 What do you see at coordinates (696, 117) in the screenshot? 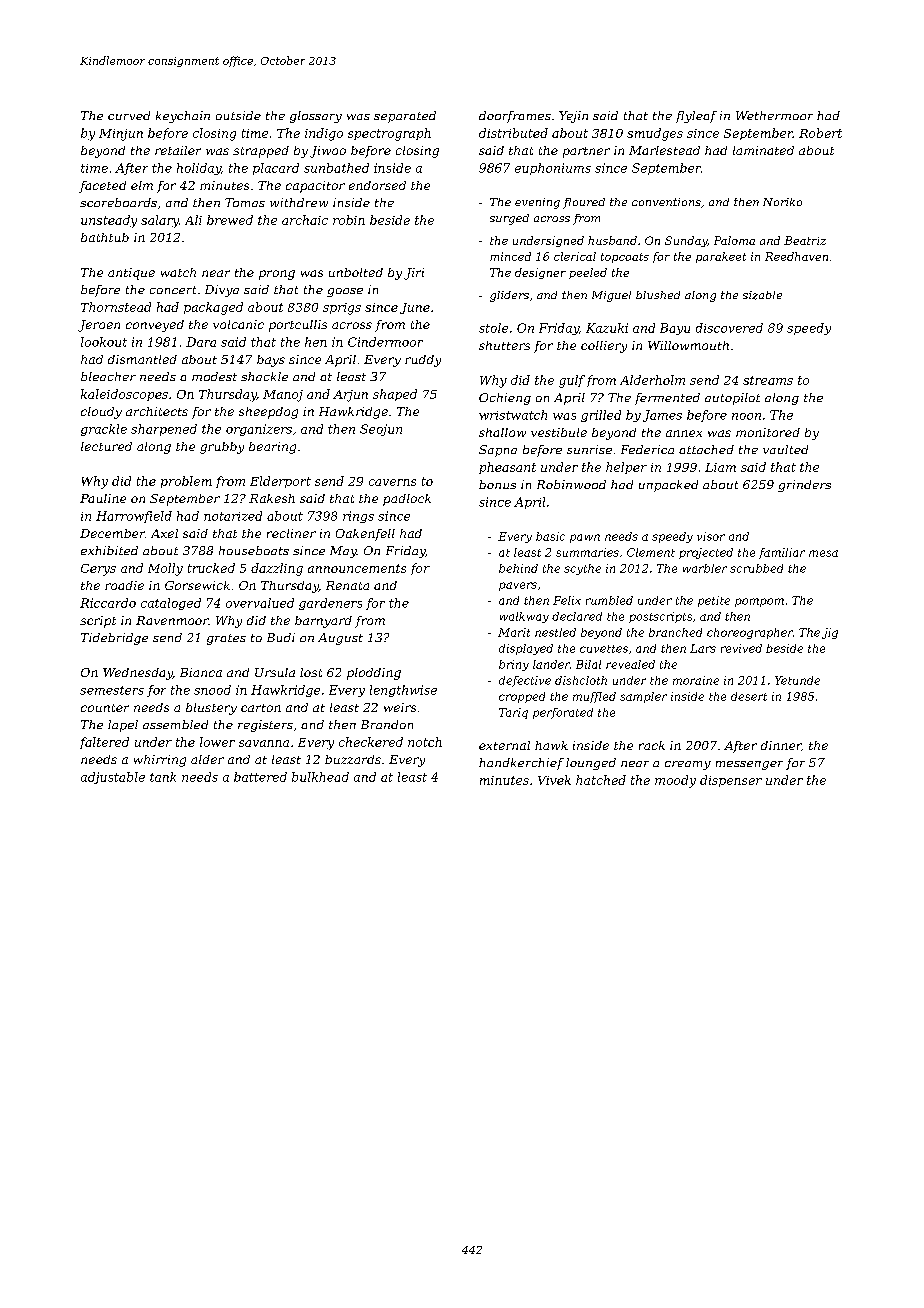
I see `flyleaf` at bounding box center [696, 117].
